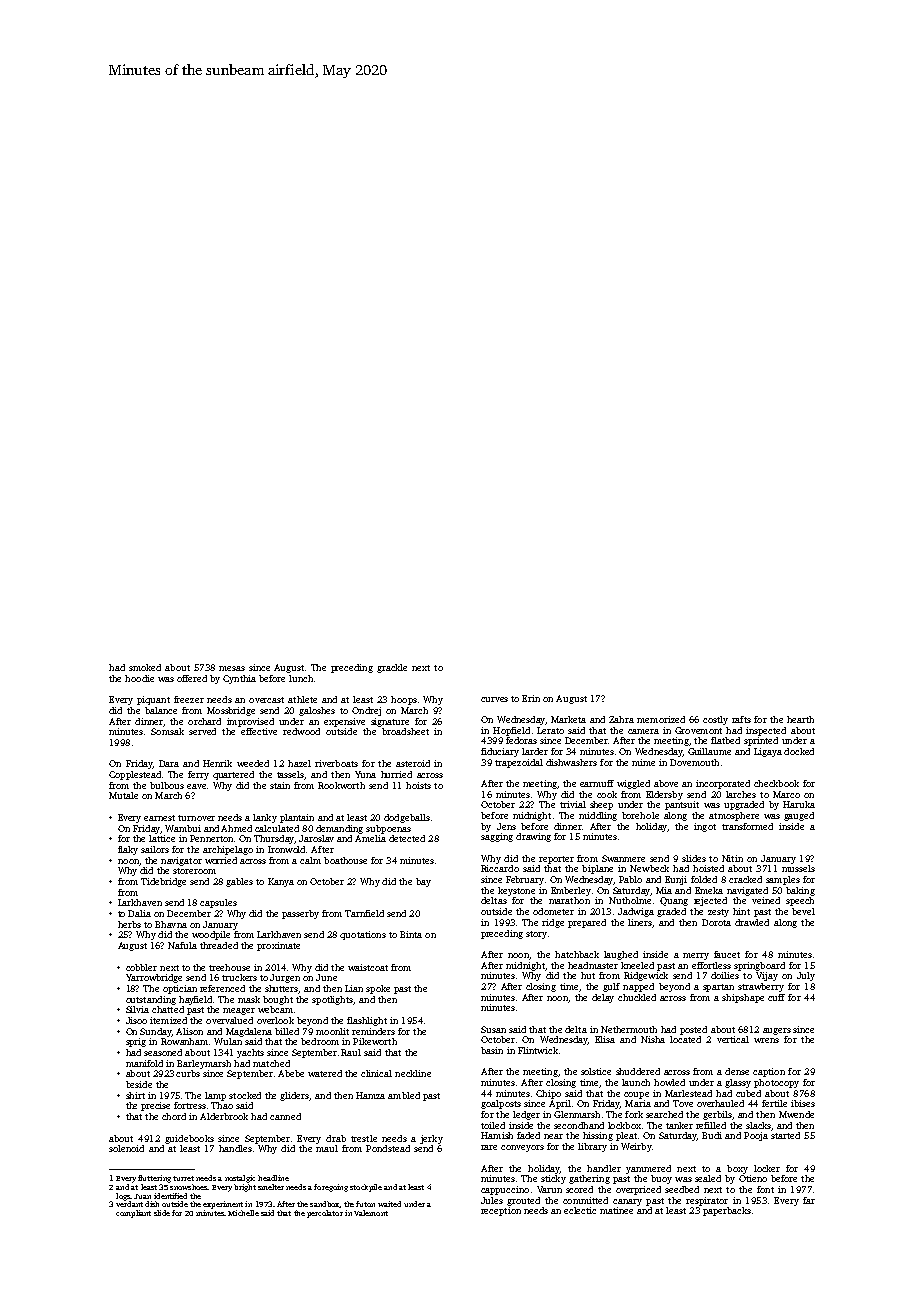 This screenshot has height=1308, width=924. What do you see at coordinates (392, 668) in the screenshot?
I see `grackle` at bounding box center [392, 668].
